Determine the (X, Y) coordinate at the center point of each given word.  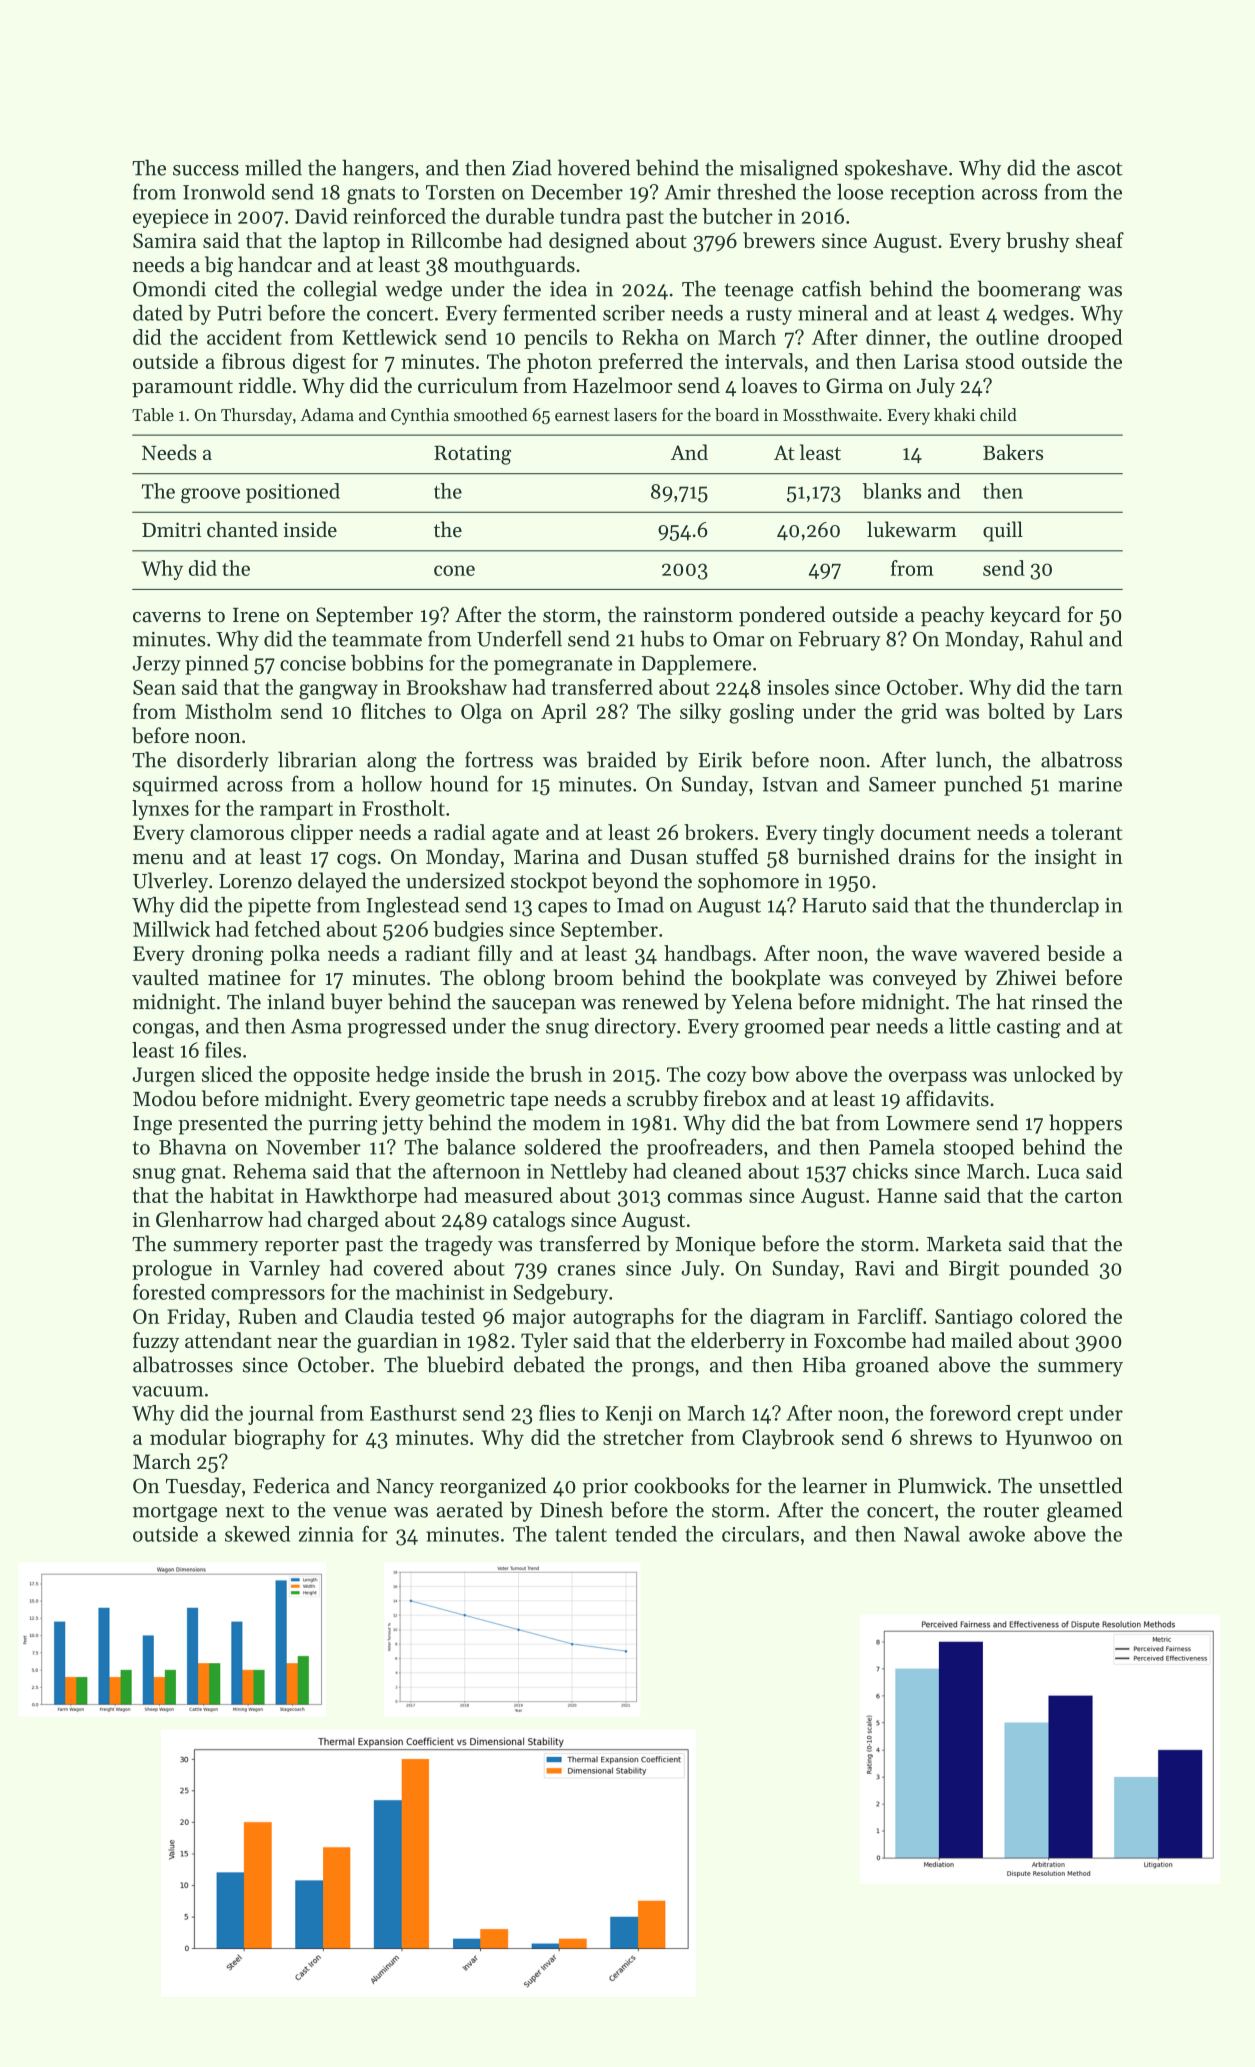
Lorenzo (255, 881)
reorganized (493, 1487)
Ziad (532, 167)
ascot (1100, 169)
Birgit (974, 1270)
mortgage (175, 1513)
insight (1066, 858)
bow (770, 1074)
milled (273, 167)
